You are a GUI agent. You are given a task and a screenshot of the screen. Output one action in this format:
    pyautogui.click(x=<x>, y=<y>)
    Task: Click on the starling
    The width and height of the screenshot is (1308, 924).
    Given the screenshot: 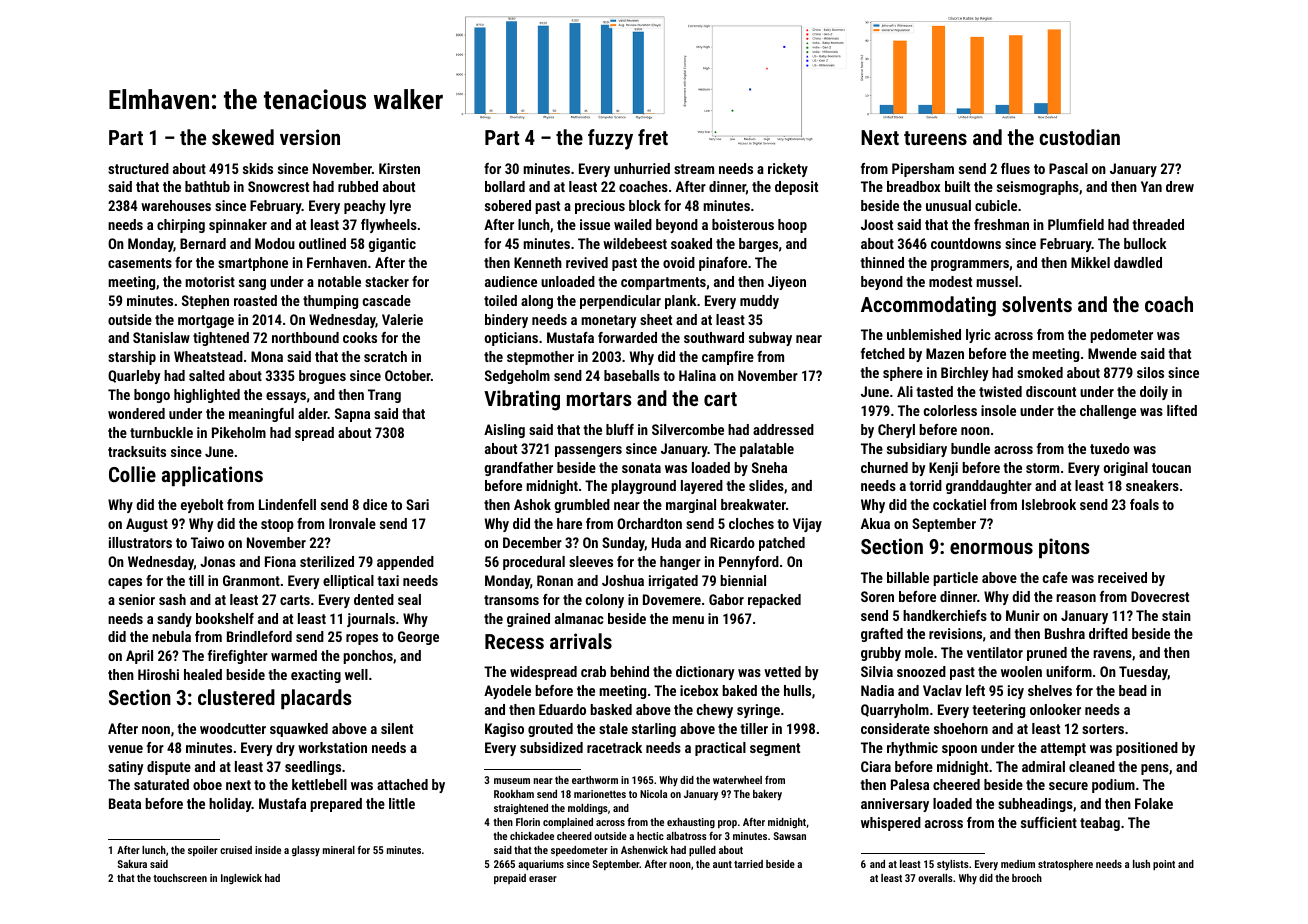 What is the action you would take?
    pyautogui.click(x=654, y=730)
